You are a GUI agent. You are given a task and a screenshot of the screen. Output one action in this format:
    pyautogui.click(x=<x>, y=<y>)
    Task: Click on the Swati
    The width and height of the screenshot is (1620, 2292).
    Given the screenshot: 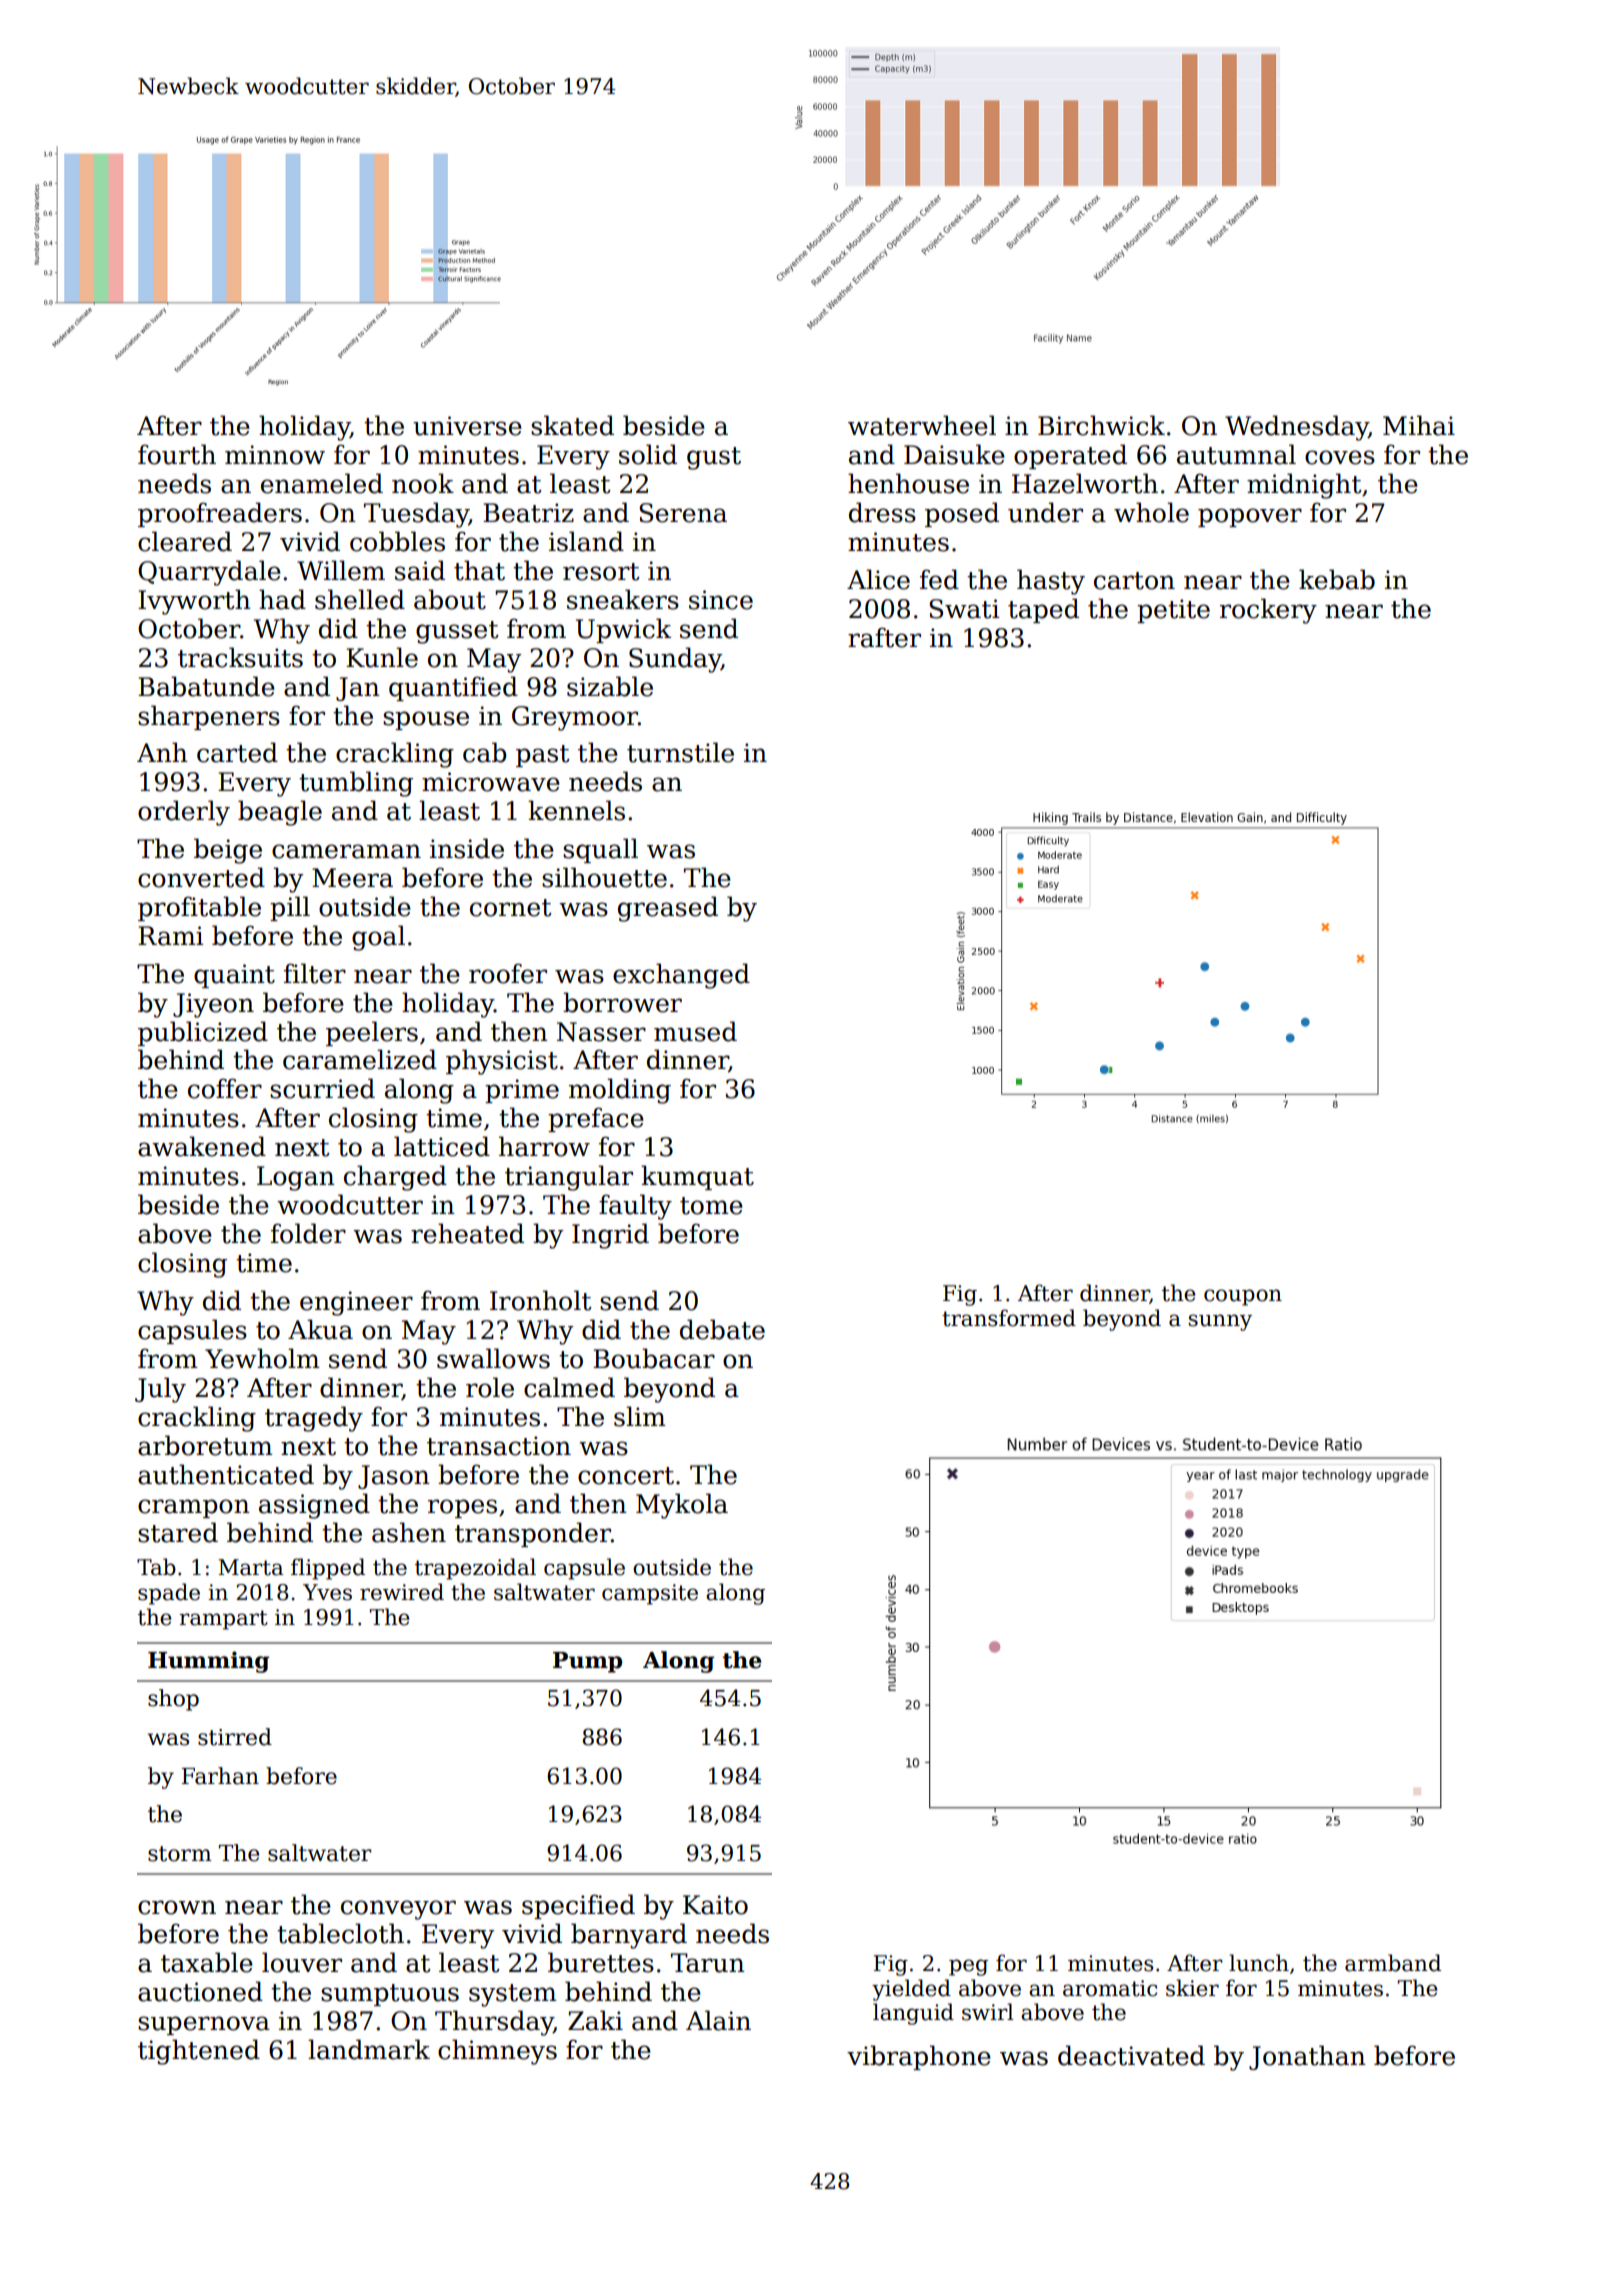 What is the action you would take?
    pyautogui.click(x=964, y=609)
